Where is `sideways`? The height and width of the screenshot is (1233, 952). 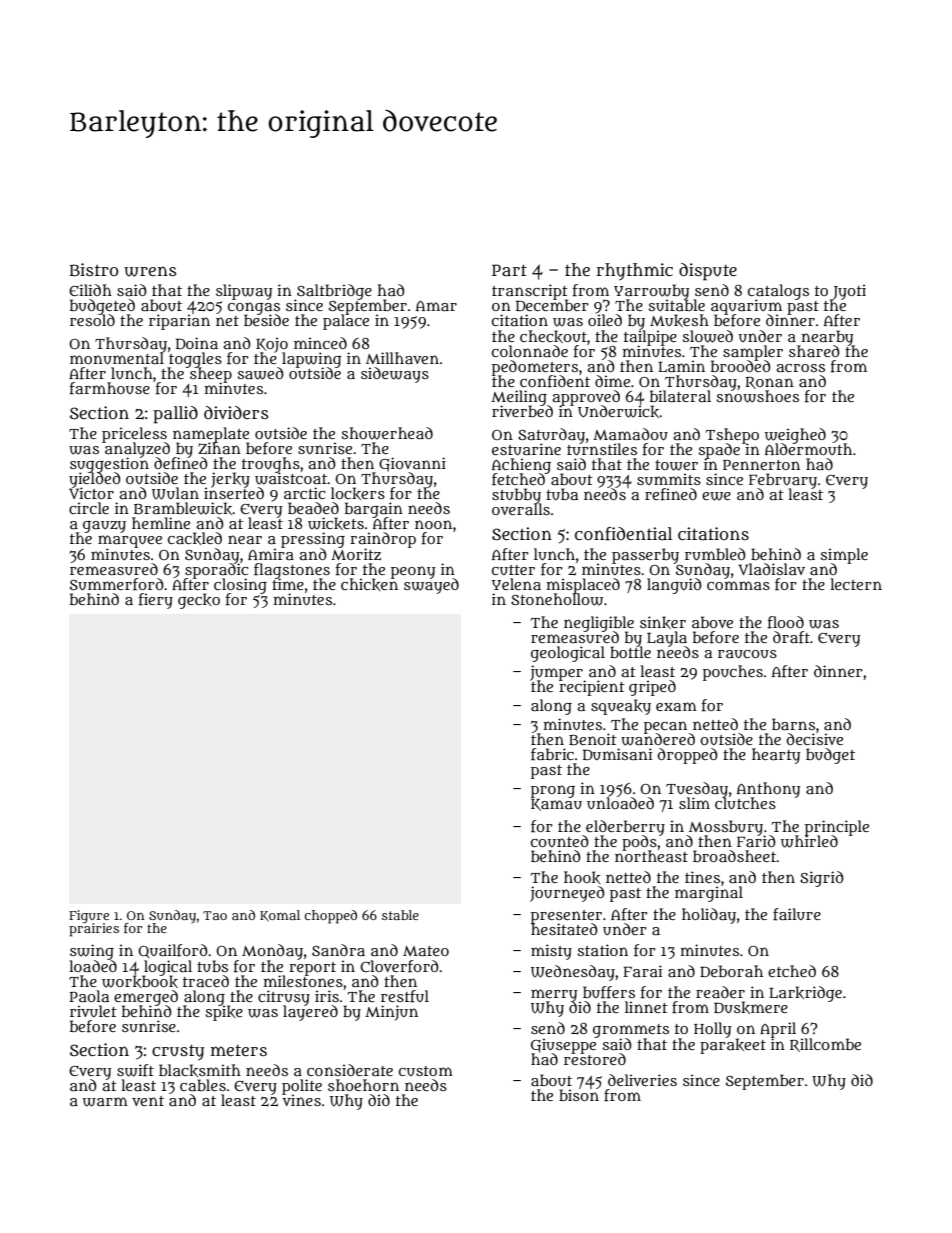
sideways is located at coordinates (395, 375).
